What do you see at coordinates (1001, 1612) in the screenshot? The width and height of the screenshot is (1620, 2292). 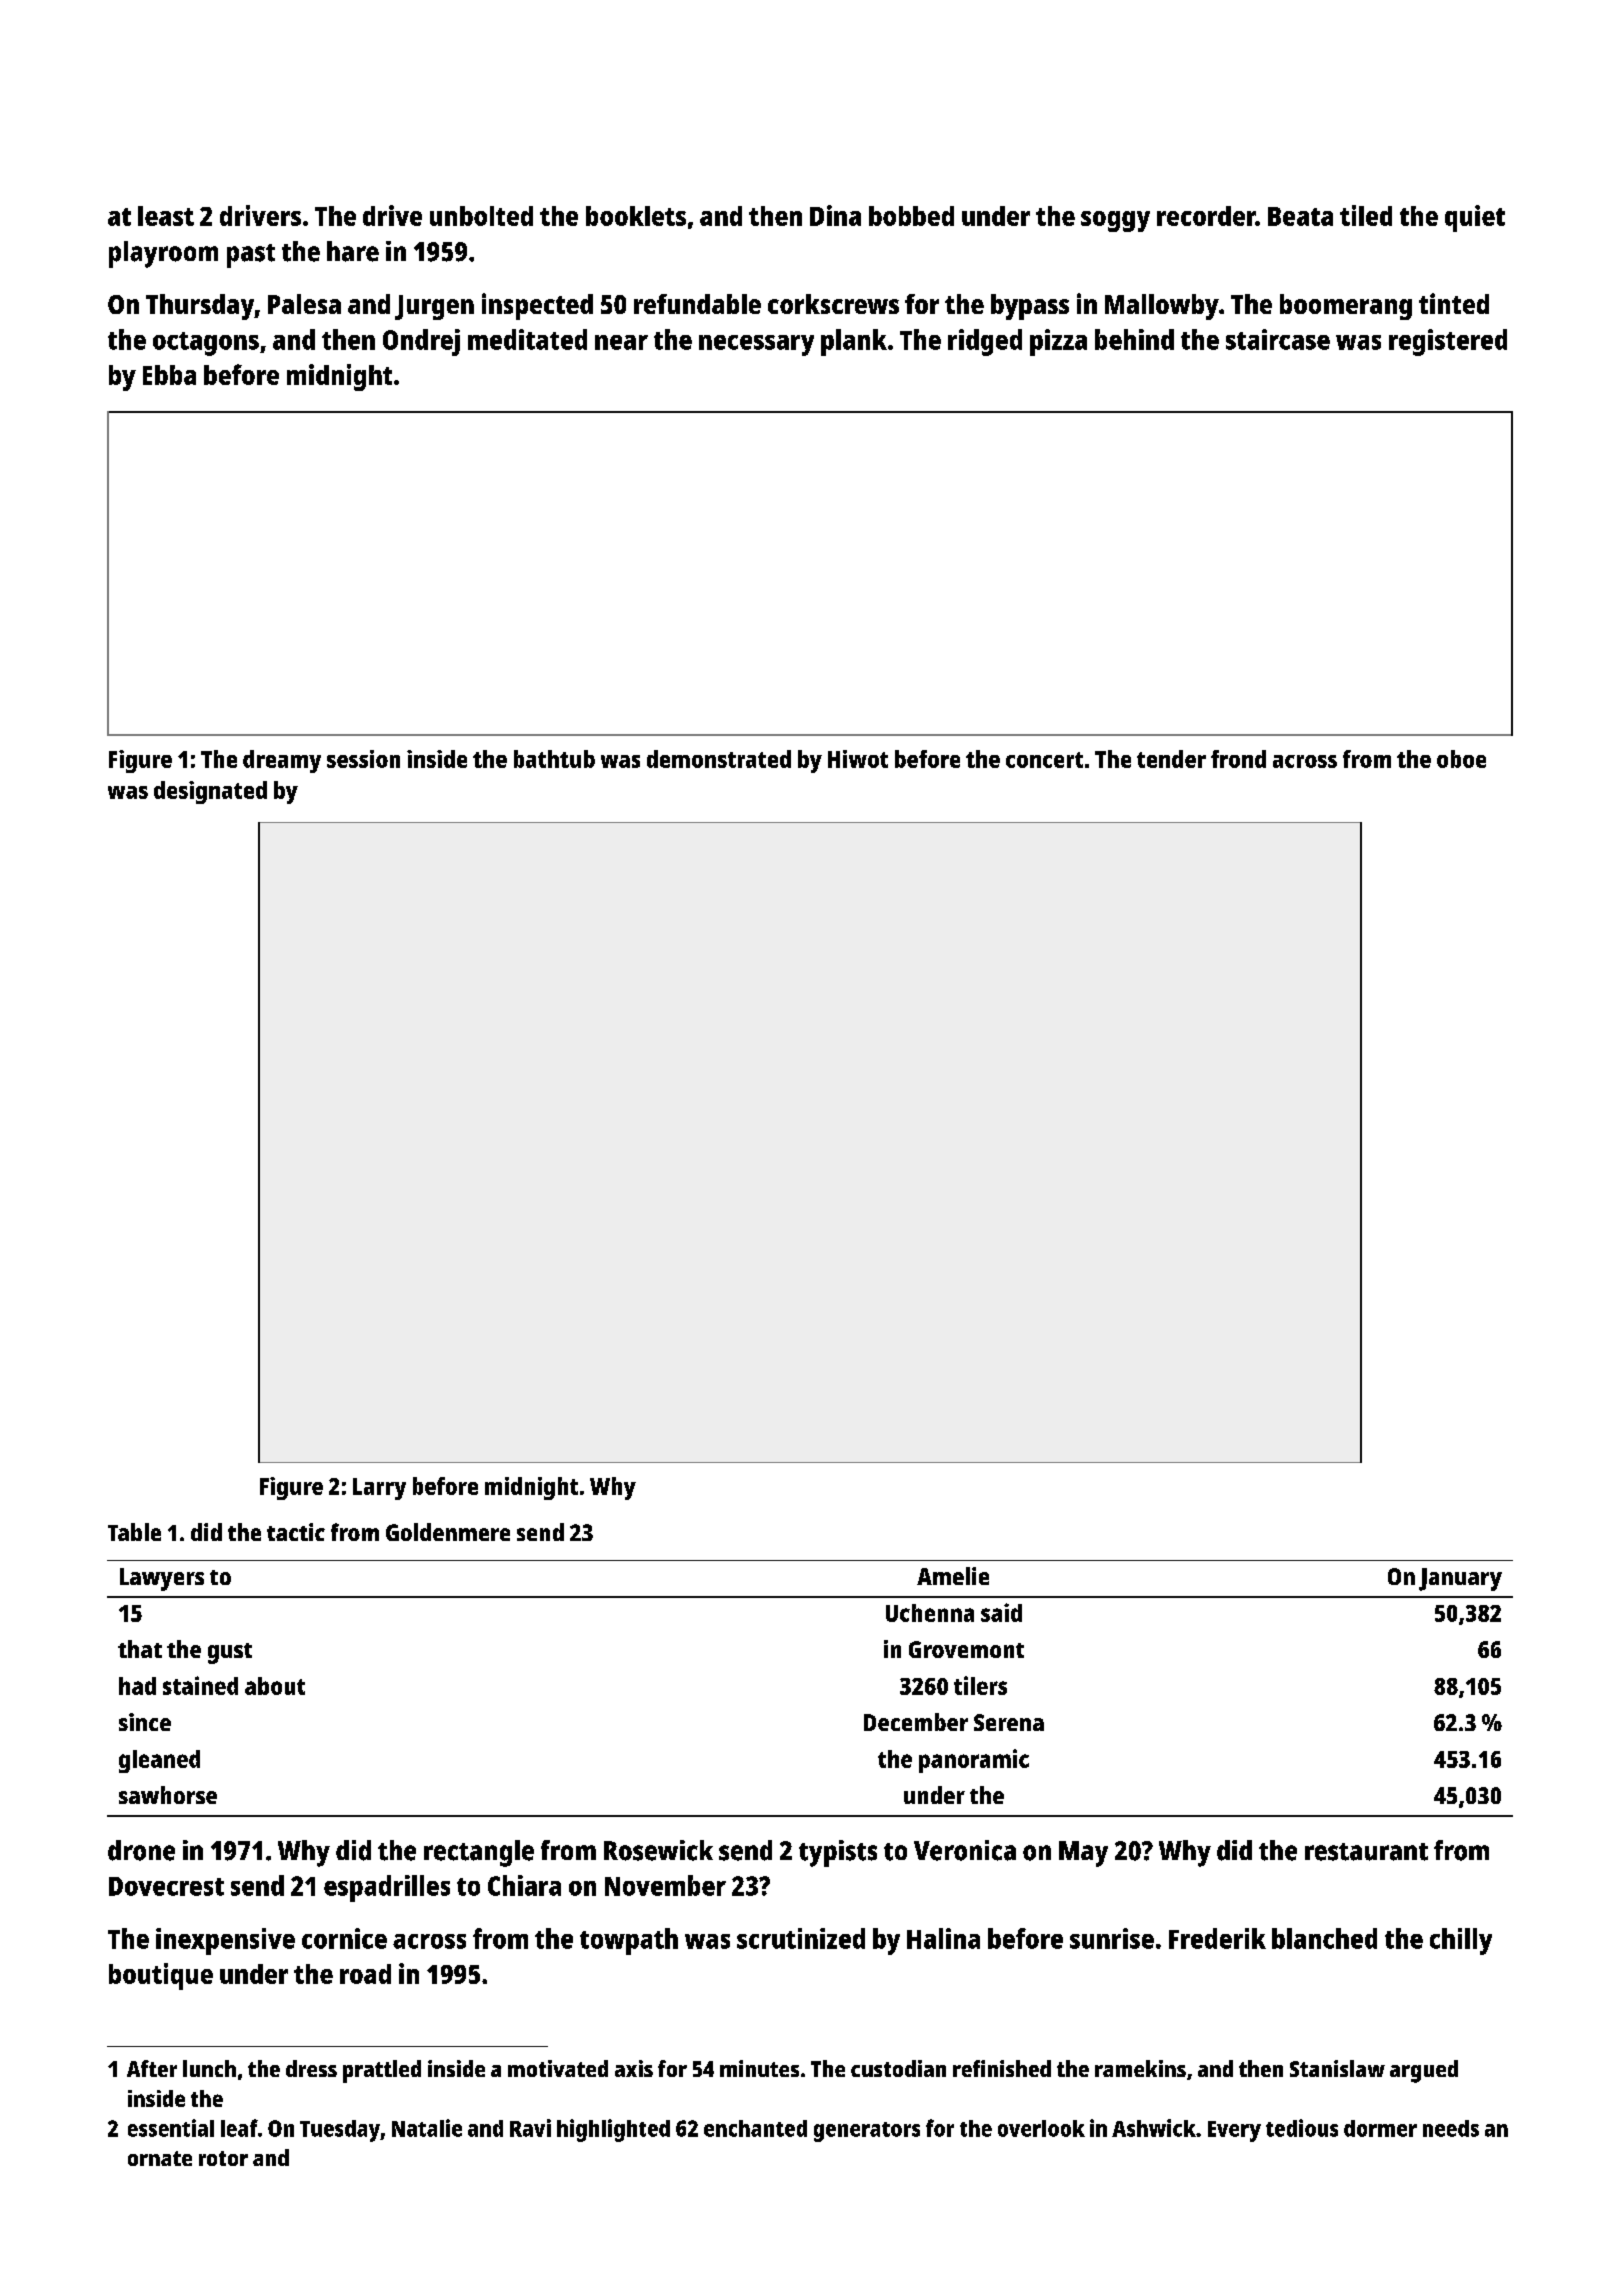 I see `said` at bounding box center [1001, 1612].
